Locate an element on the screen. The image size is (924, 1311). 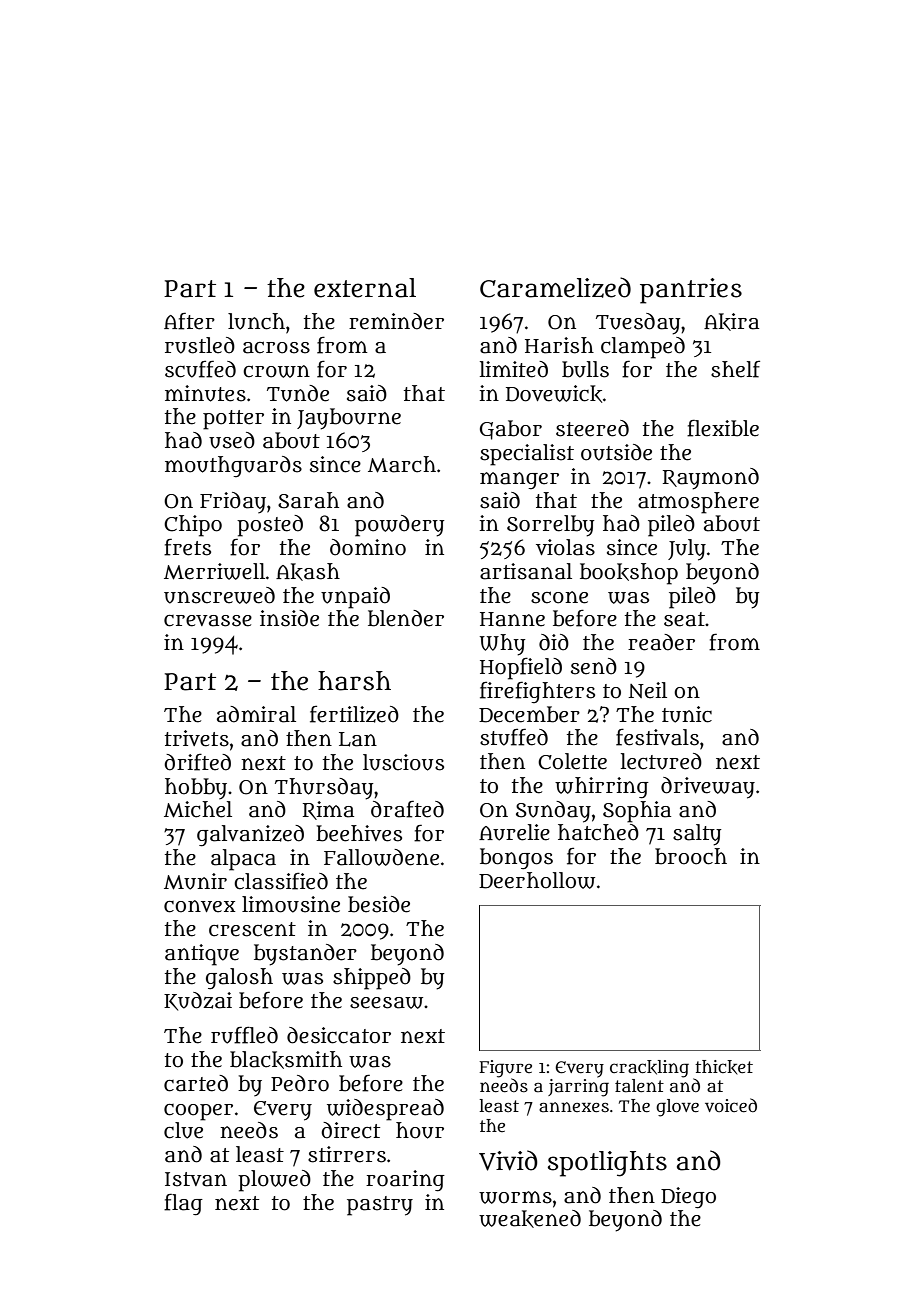
Michel is located at coordinates (198, 809).
